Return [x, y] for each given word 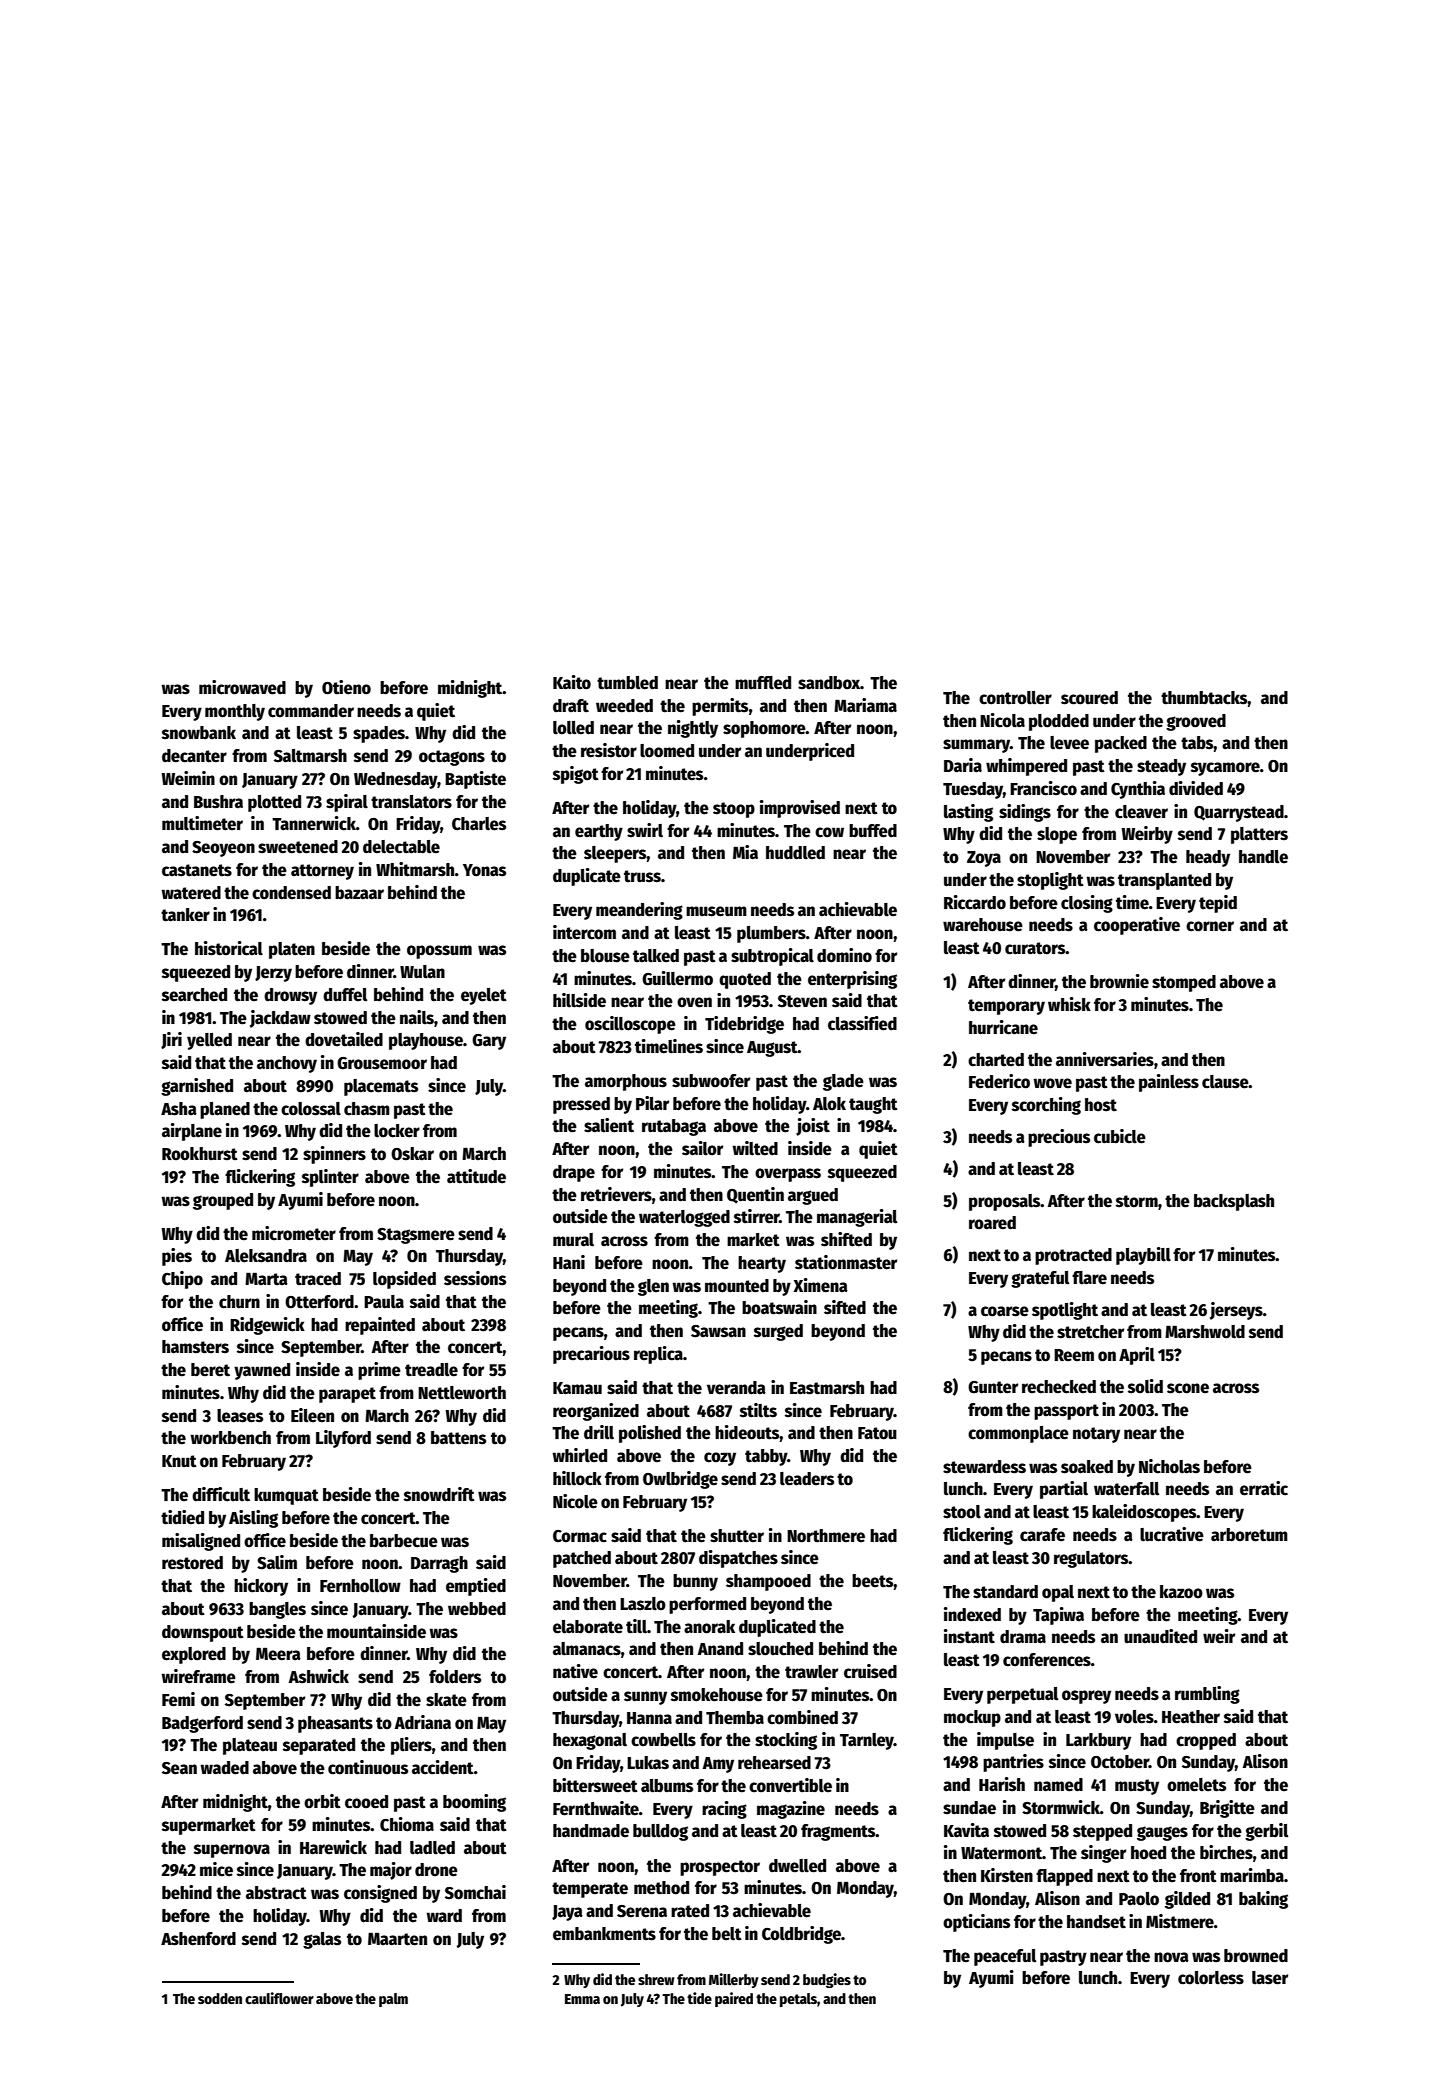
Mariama [865, 705]
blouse [605, 956]
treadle [431, 1370]
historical [229, 948]
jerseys [1236, 1311]
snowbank [199, 733]
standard [1005, 1592]
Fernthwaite [596, 1808]
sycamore [1225, 769]
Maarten [397, 1939]
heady [1208, 858]
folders [455, 1677]
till [636, 1626]
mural [573, 1240]
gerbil [1266, 1832]
